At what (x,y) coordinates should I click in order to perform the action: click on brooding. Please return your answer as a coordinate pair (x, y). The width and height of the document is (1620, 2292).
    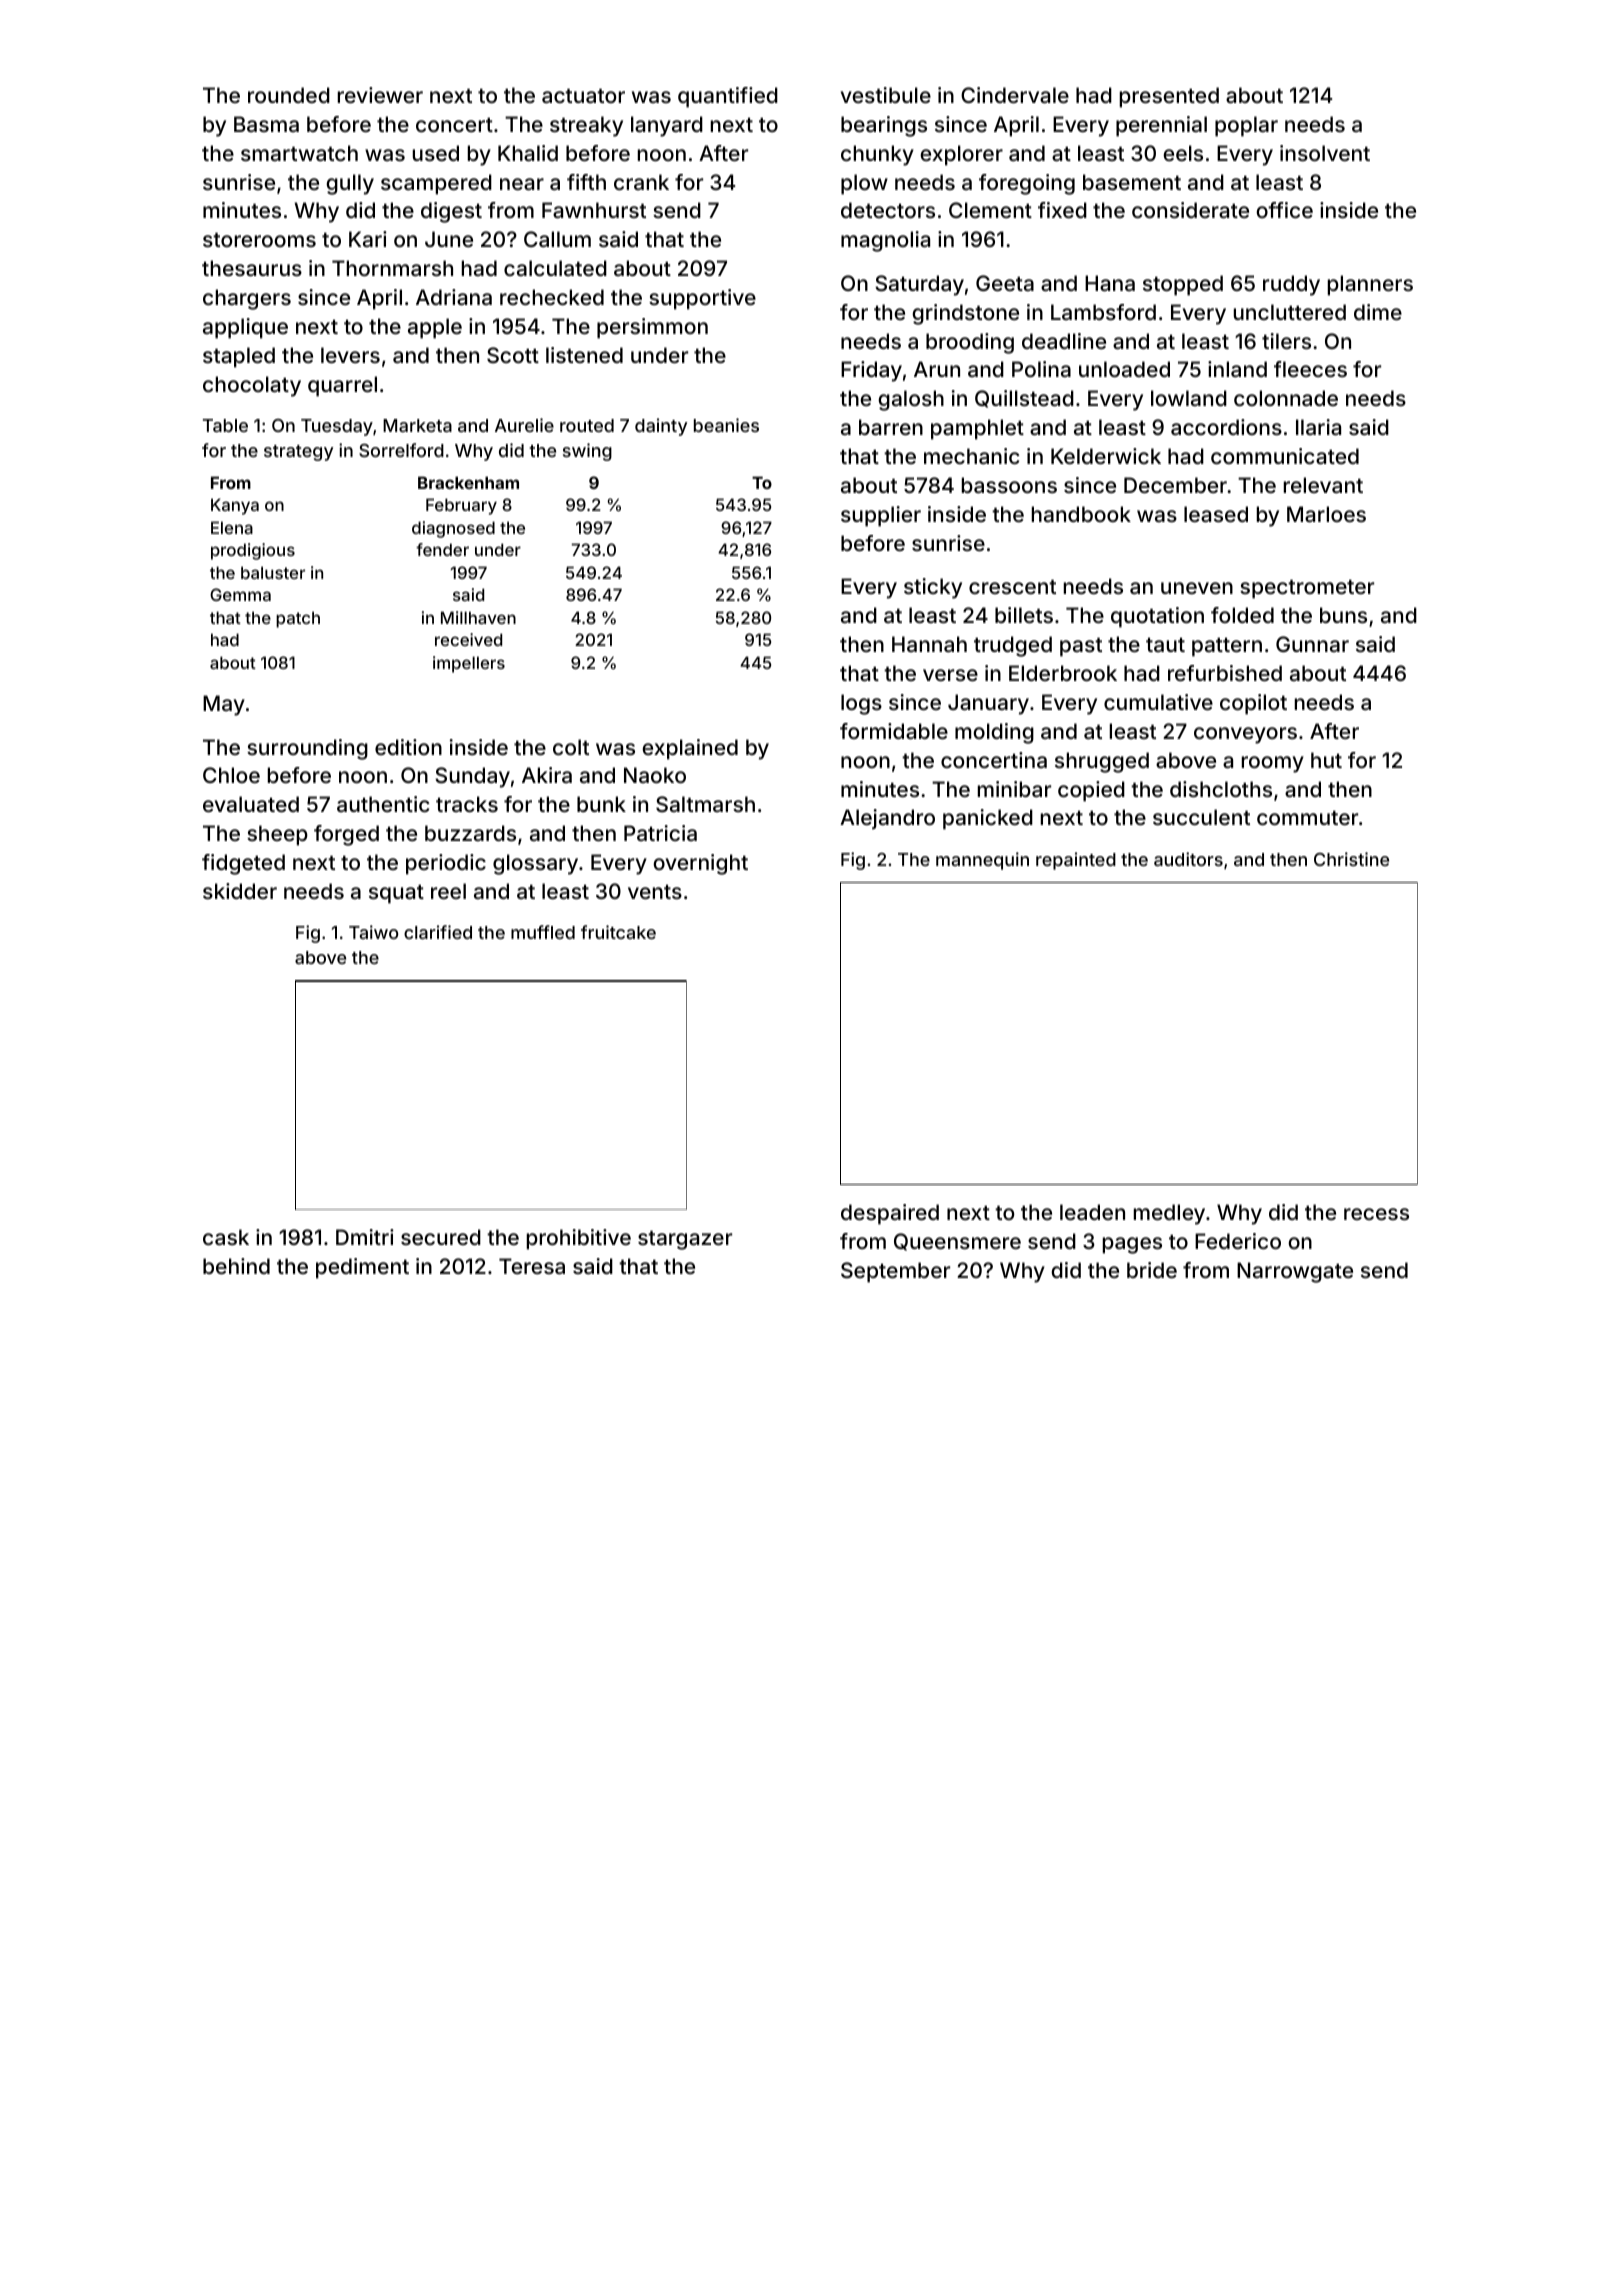
    Looking at the image, I should click on (970, 343).
